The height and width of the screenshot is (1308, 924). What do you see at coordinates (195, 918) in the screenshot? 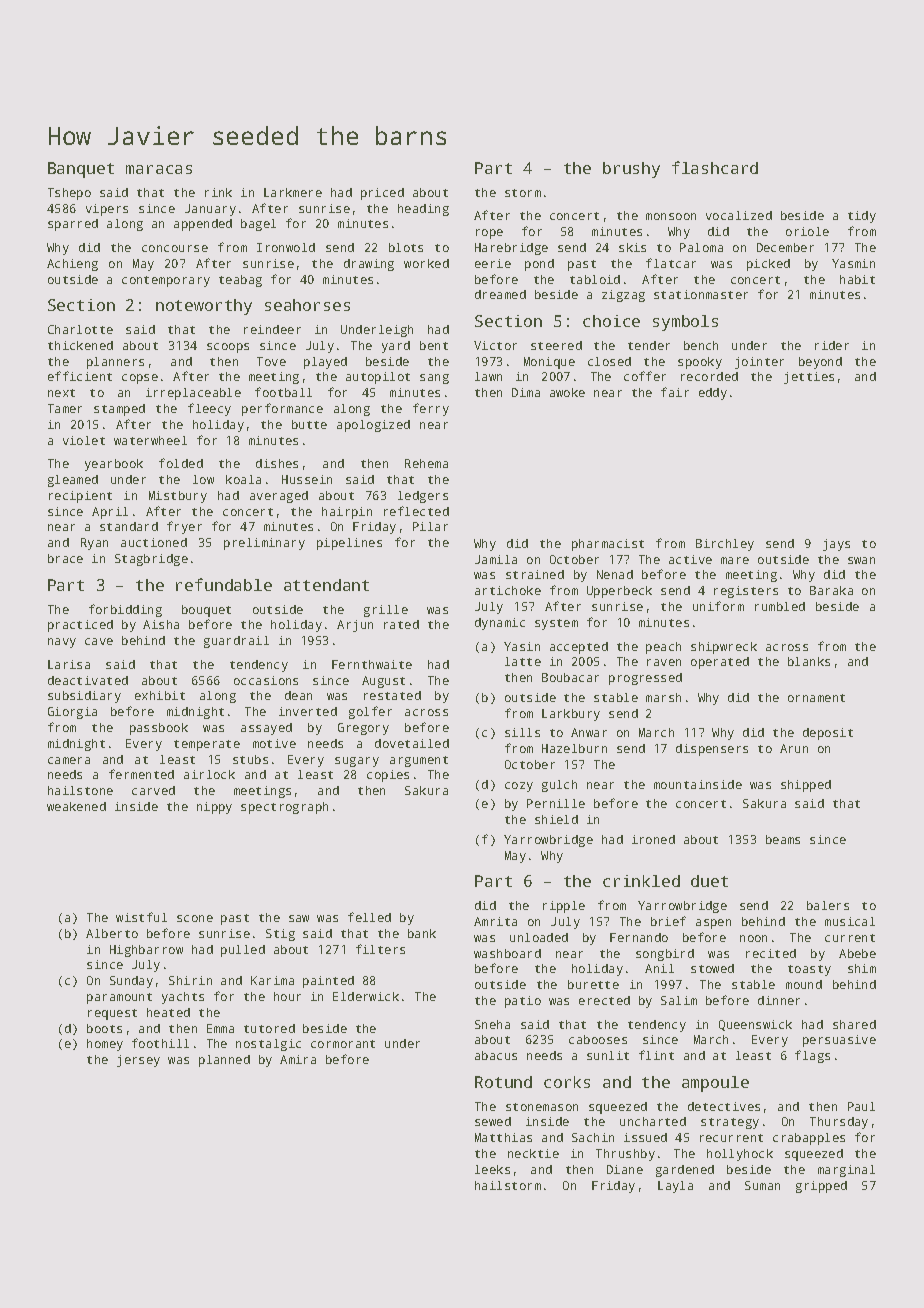
I see `scone` at bounding box center [195, 918].
